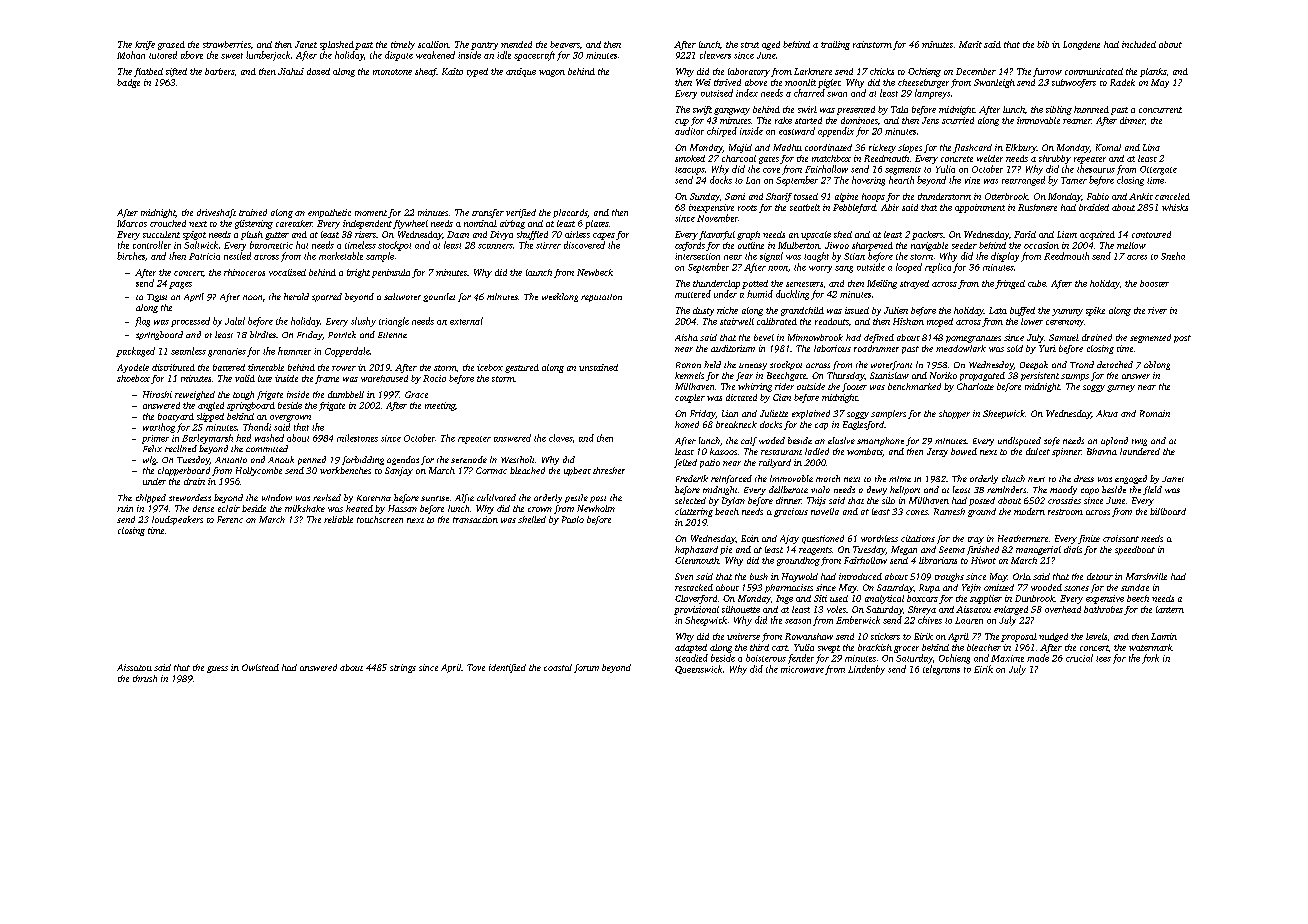  I want to click on included, so click(1139, 44).
